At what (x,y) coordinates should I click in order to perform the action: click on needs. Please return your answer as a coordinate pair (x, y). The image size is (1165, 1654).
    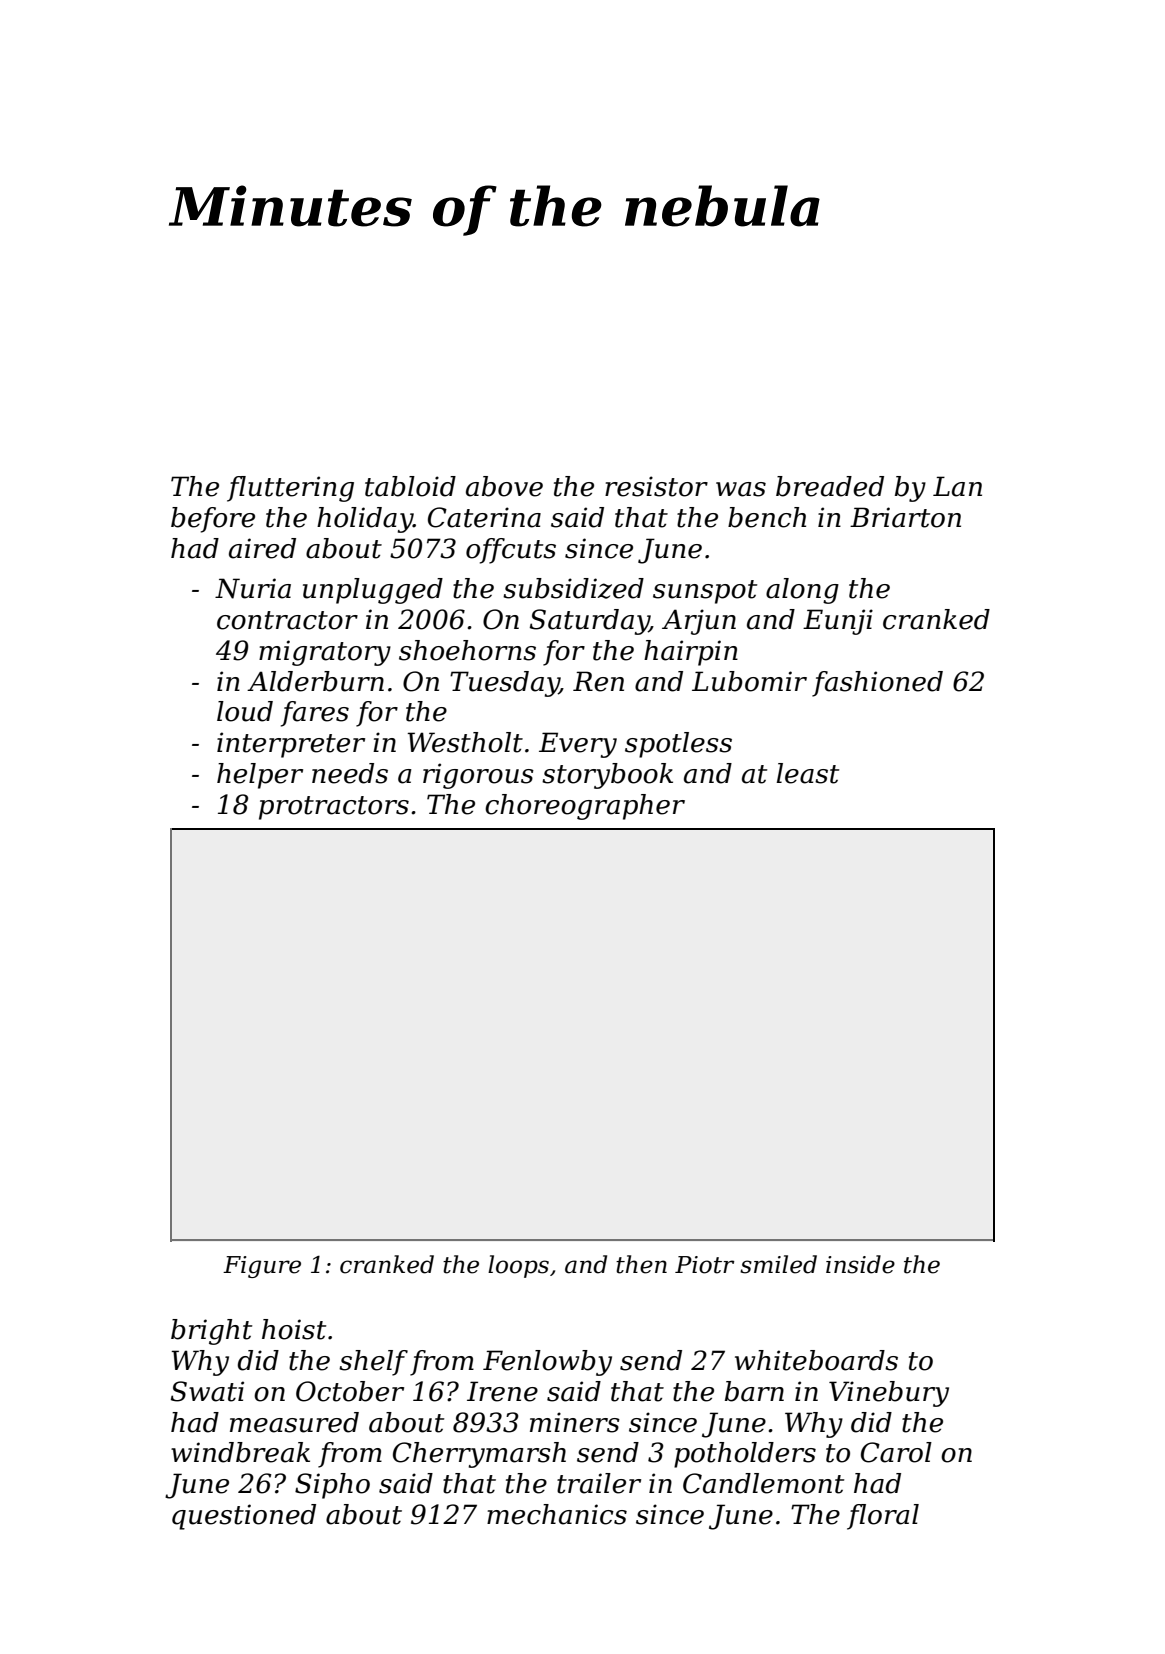
    Looking at the image, I should click on (350, 773).
